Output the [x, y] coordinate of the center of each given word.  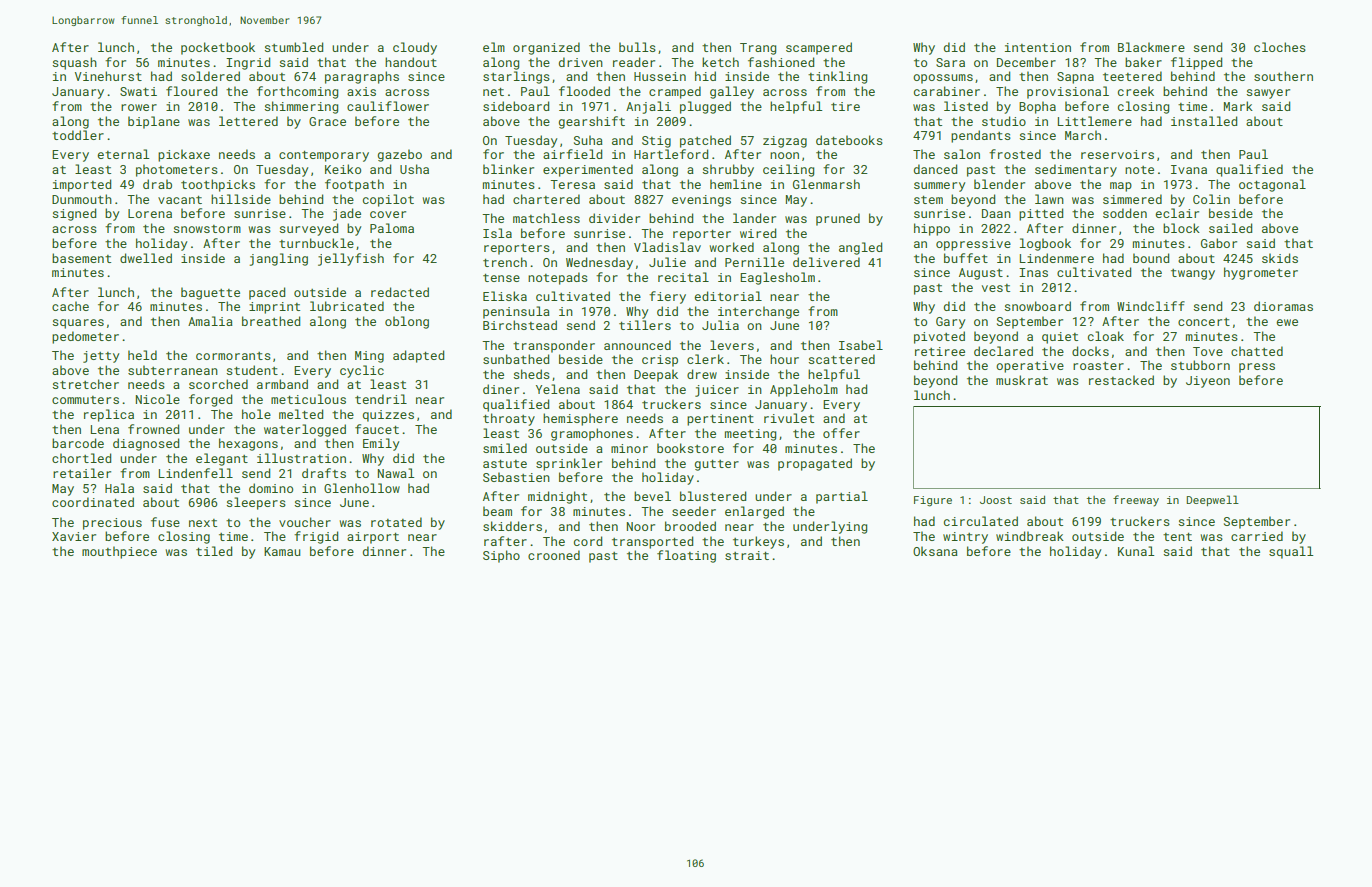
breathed [271, 321]
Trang [758, 49]
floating [686, 556]
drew [702, 374]
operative [1030, 367]
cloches [1280, 47]
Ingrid [248, 63]
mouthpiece [119, 552]
